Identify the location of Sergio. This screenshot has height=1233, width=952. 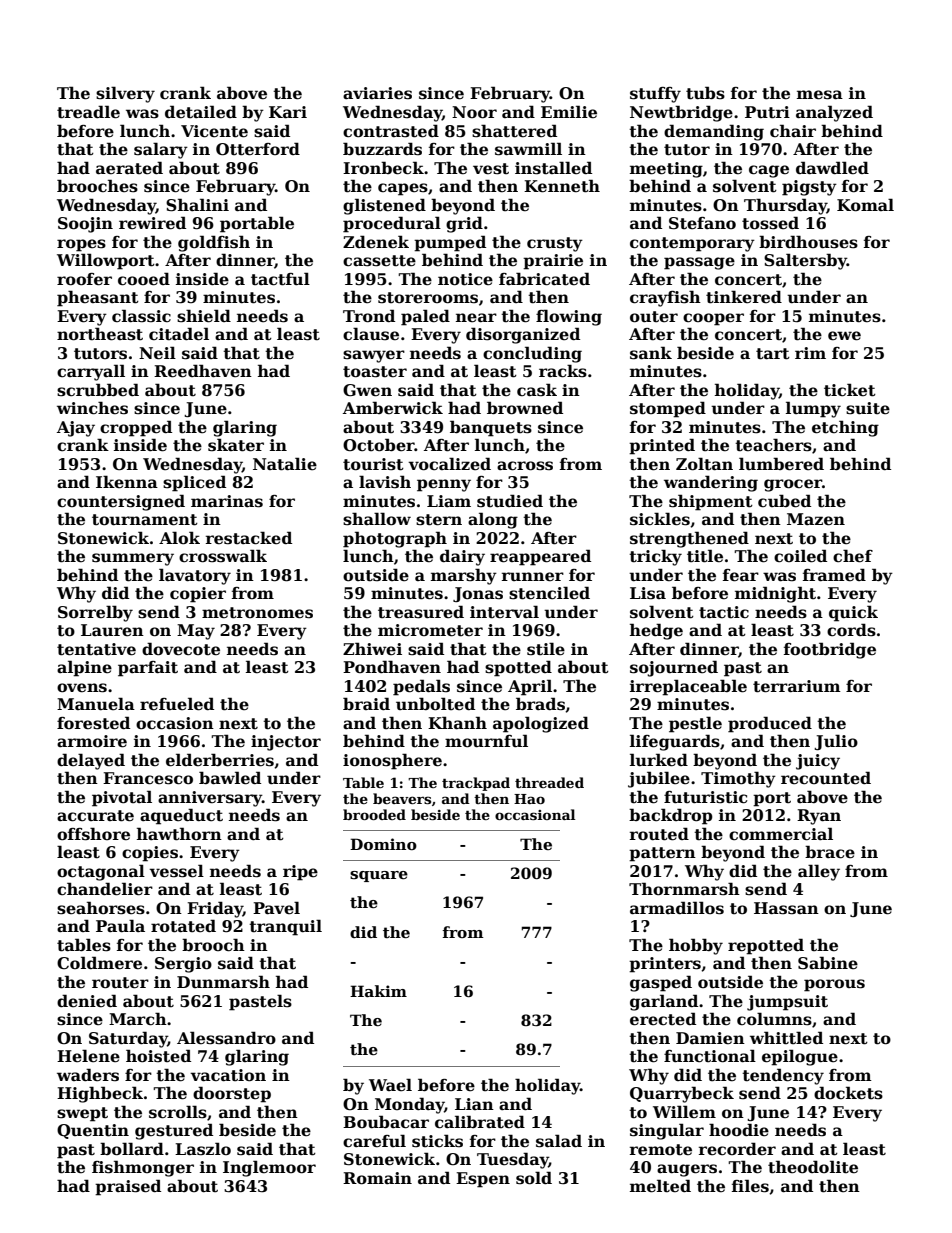
(183, 965).
